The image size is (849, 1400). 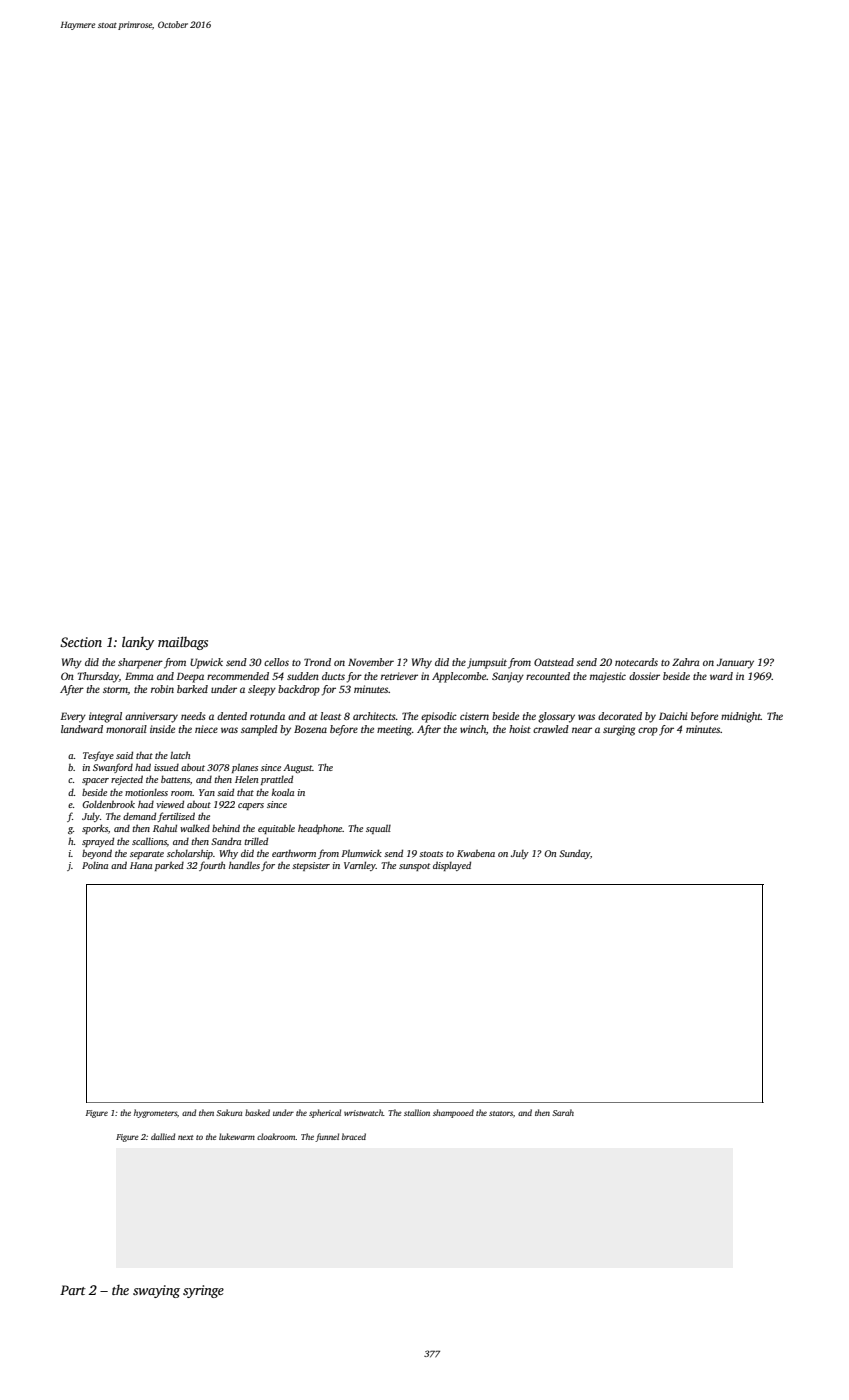 What do you see at coordinates (563, 1112) in the page?
I see `Sarah` at bounding box center [563, 1112].
